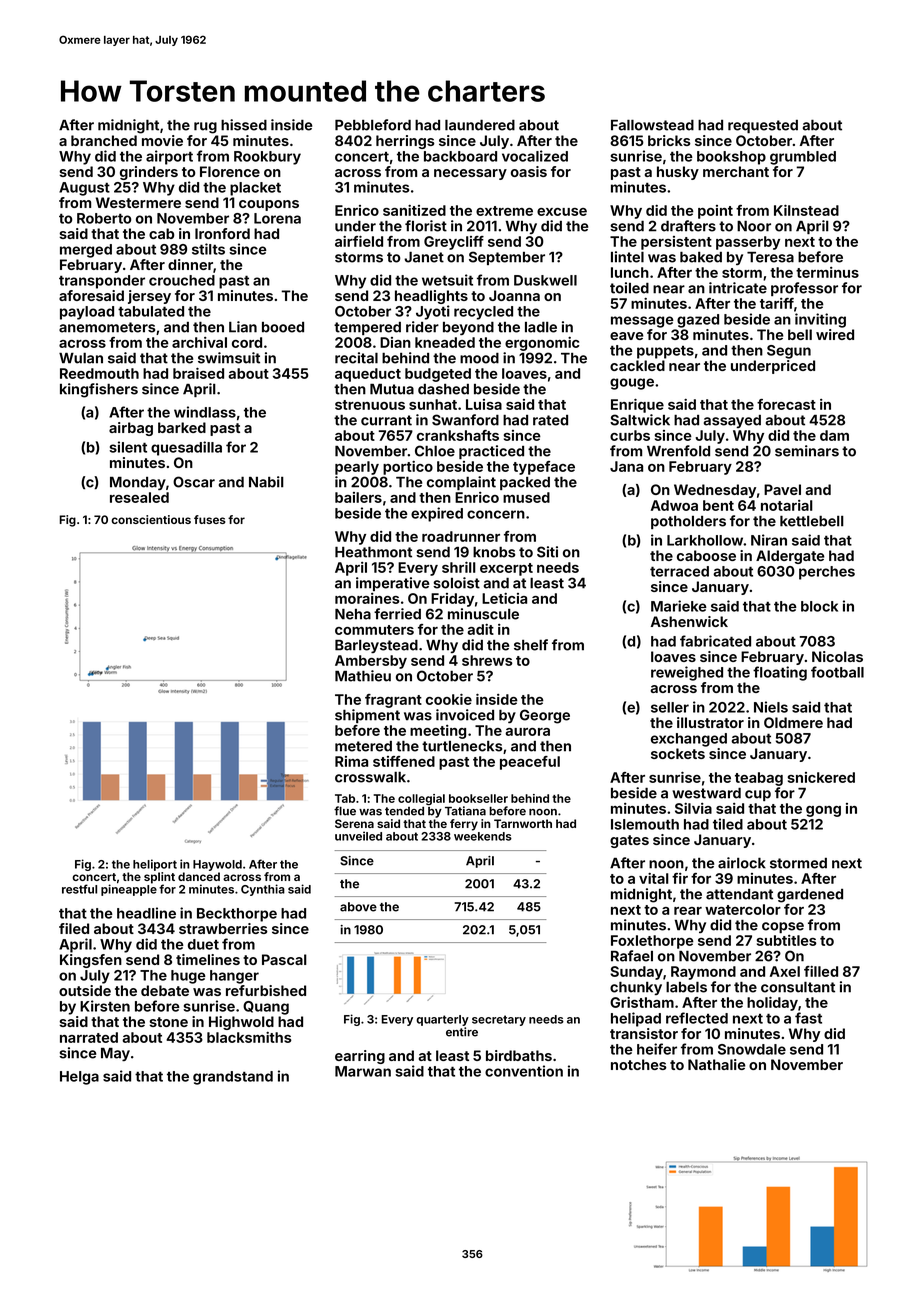 This page has height=1308, width=924. What do you see at coordinates (345, 811) in the page?
I see `flue` at bounding box center [345, 811].
